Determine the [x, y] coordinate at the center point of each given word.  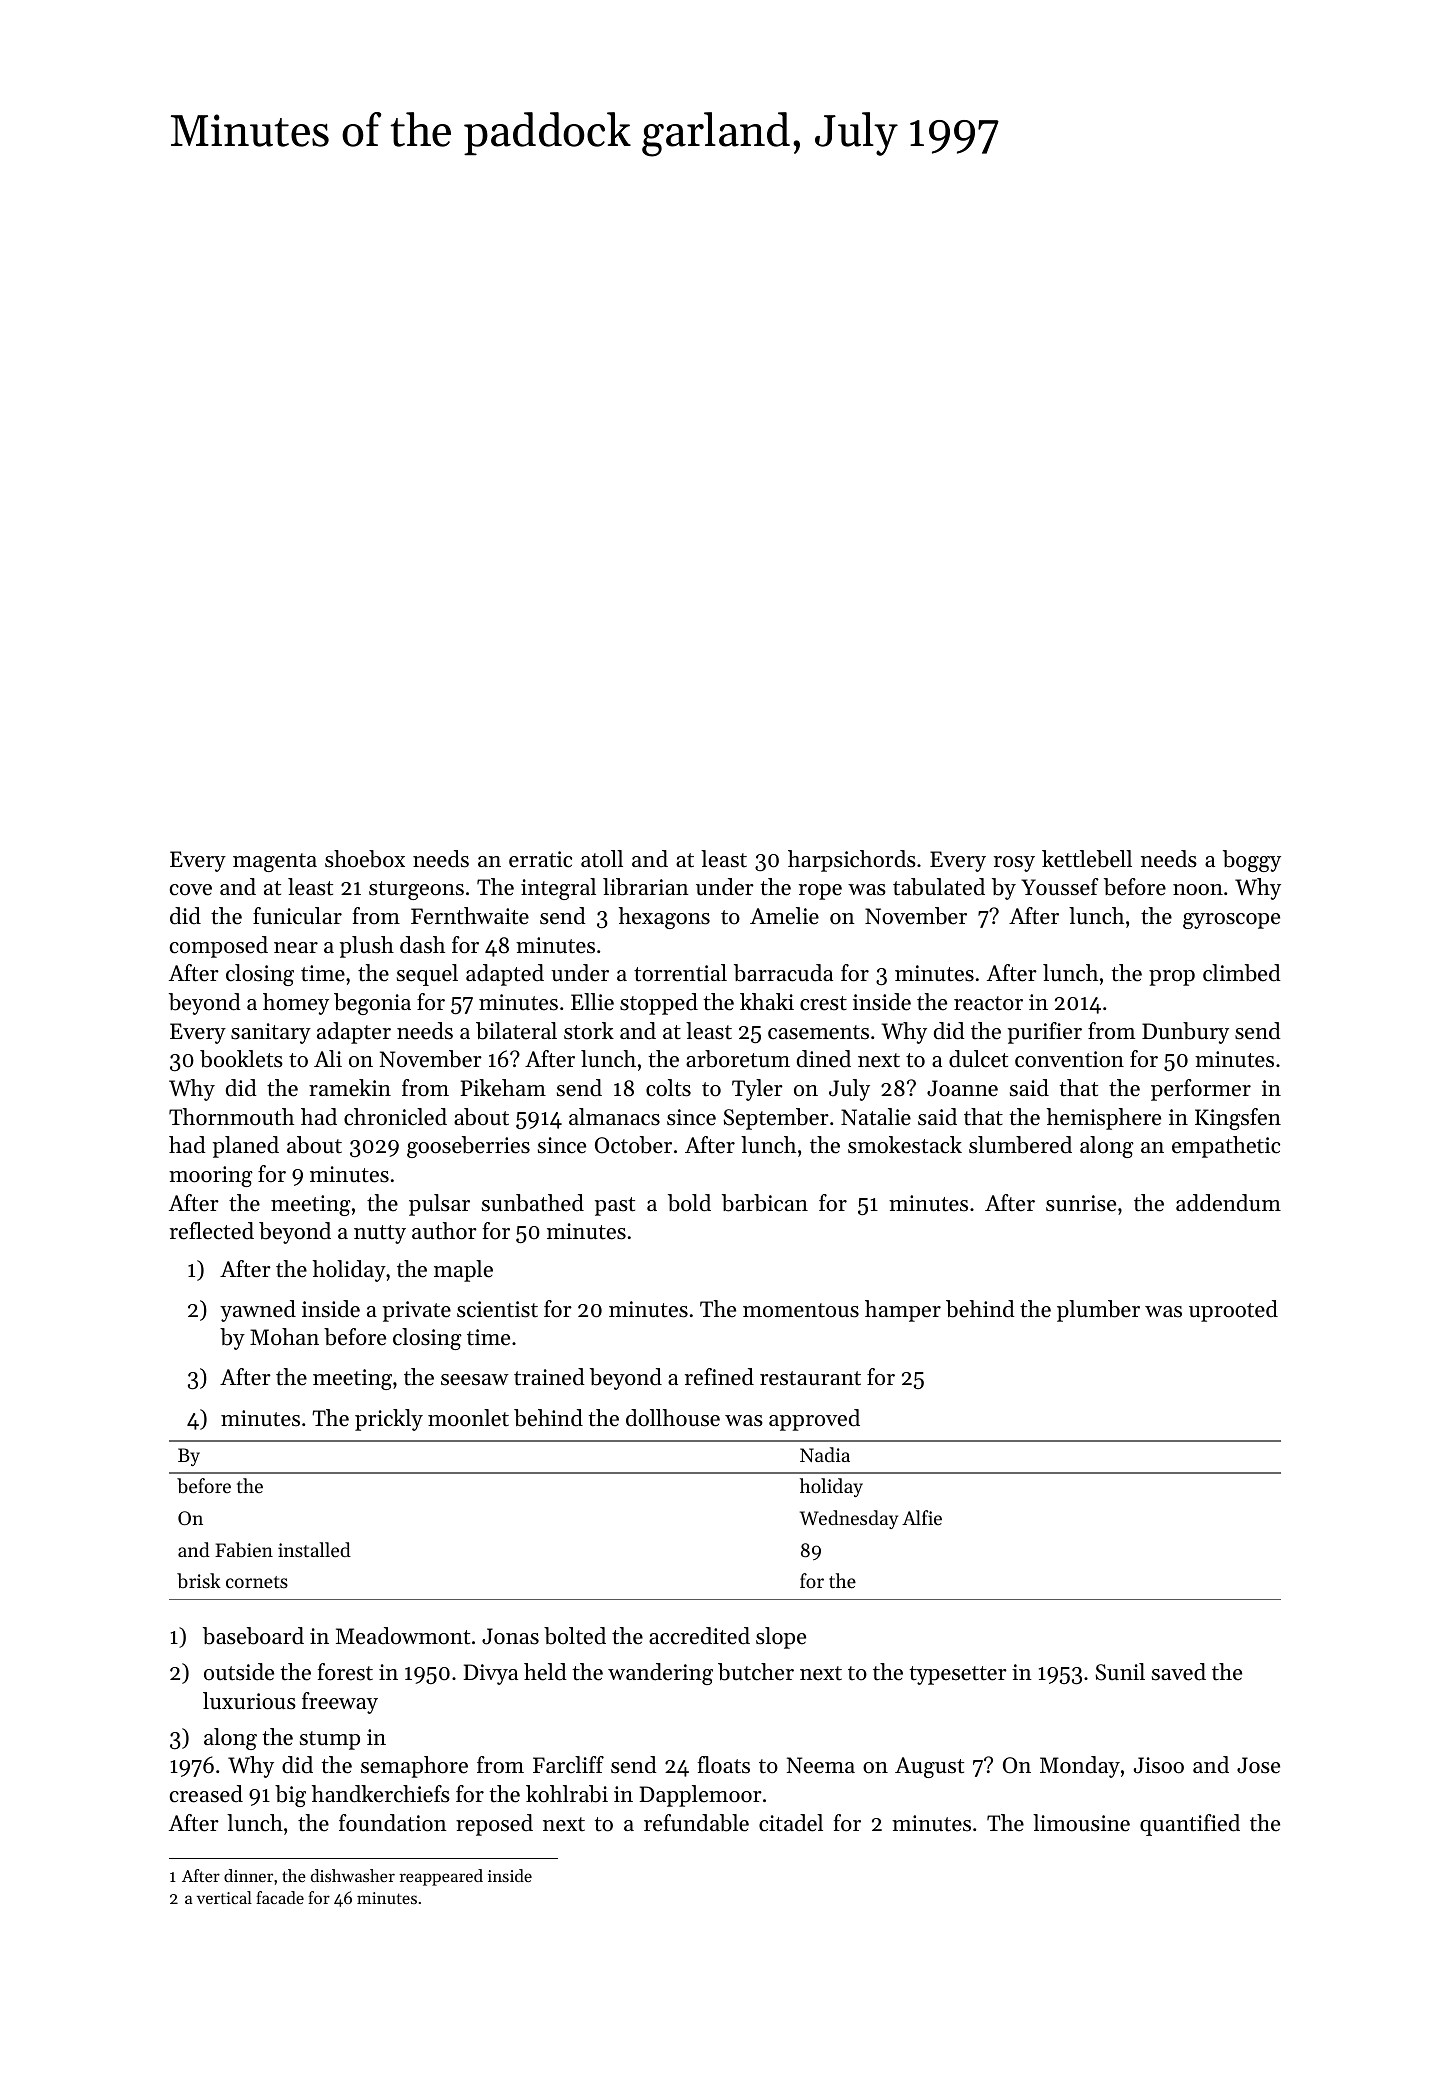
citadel [791, 1823]
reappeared [441, 1877]
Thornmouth [231, 1117]
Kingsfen [1238, 1119]
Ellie [592, 1002]
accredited [699, 1636]
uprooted [1233, 1311]
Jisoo [1159, 1765]
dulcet [978, 1059]
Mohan [284, 1337]
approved [814, 1420]
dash [422, 945]
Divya [491, 1674]
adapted [505, 975]
